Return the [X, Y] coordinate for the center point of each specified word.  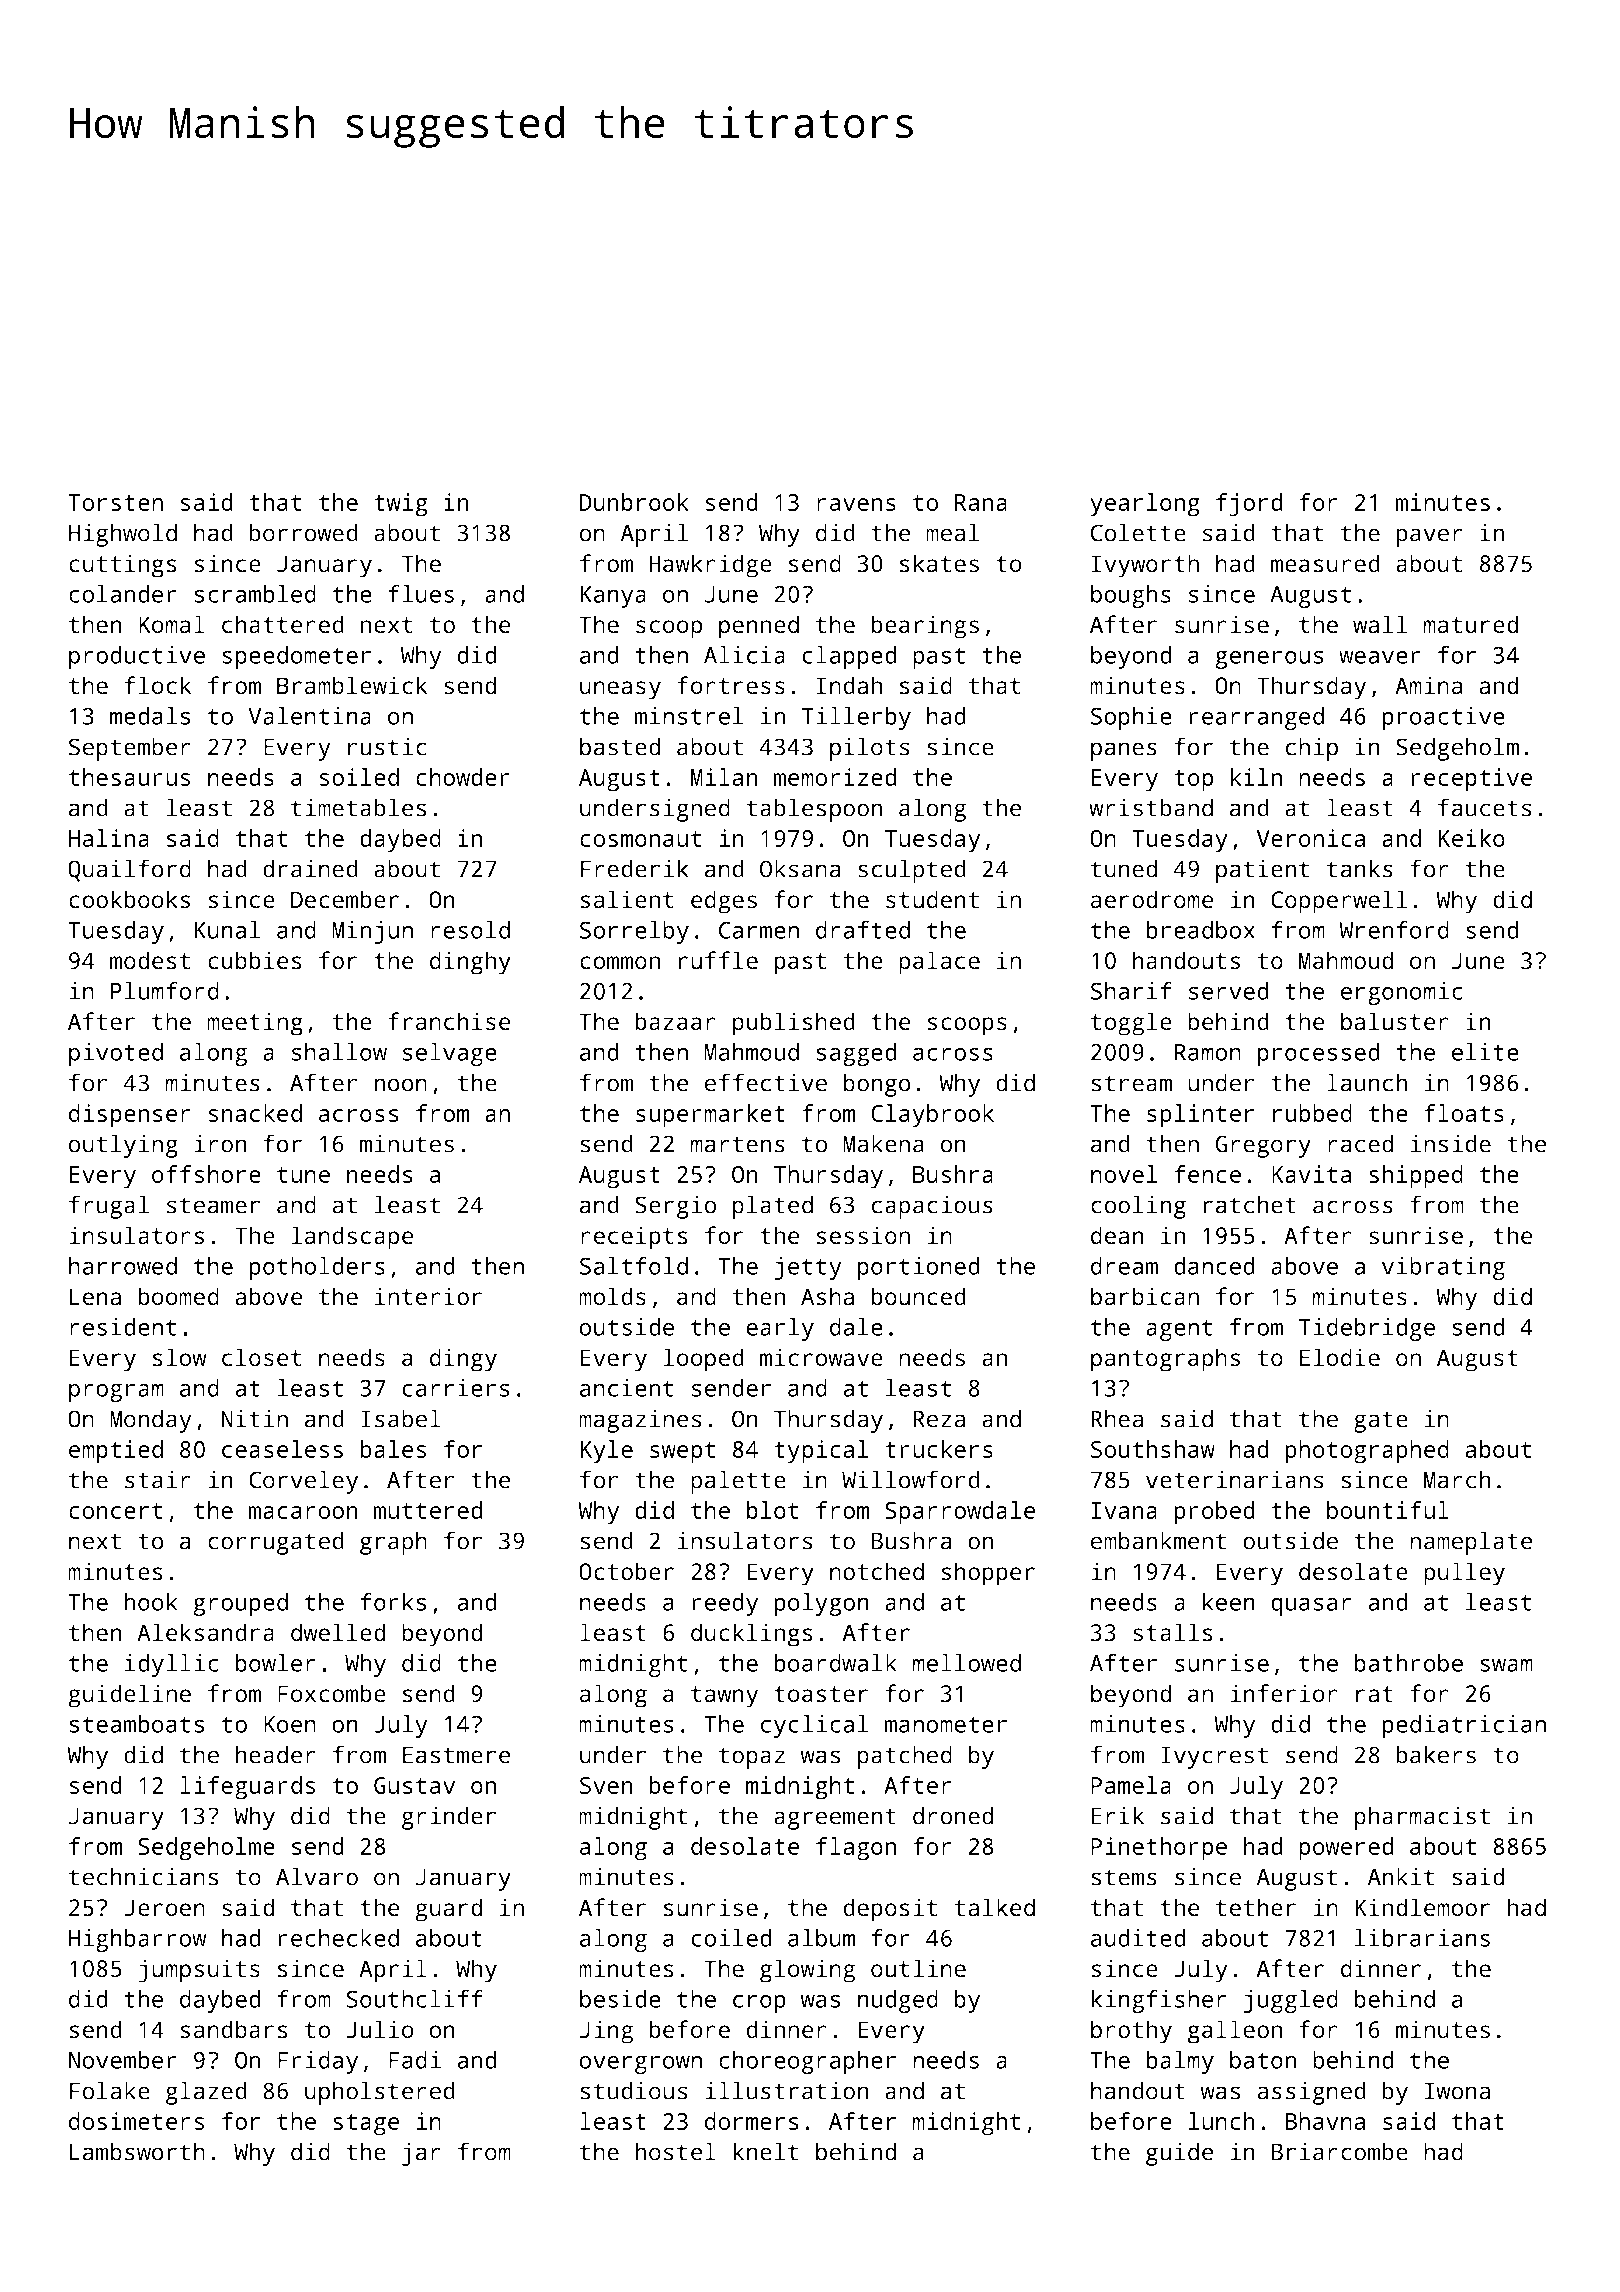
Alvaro [317, 1876]
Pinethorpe [1159, 1849]
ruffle [718, 960]
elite [1485, 1052]
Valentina [309, 716]
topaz [752, 1758]
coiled [731, 1938]
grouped [240, 1604]
